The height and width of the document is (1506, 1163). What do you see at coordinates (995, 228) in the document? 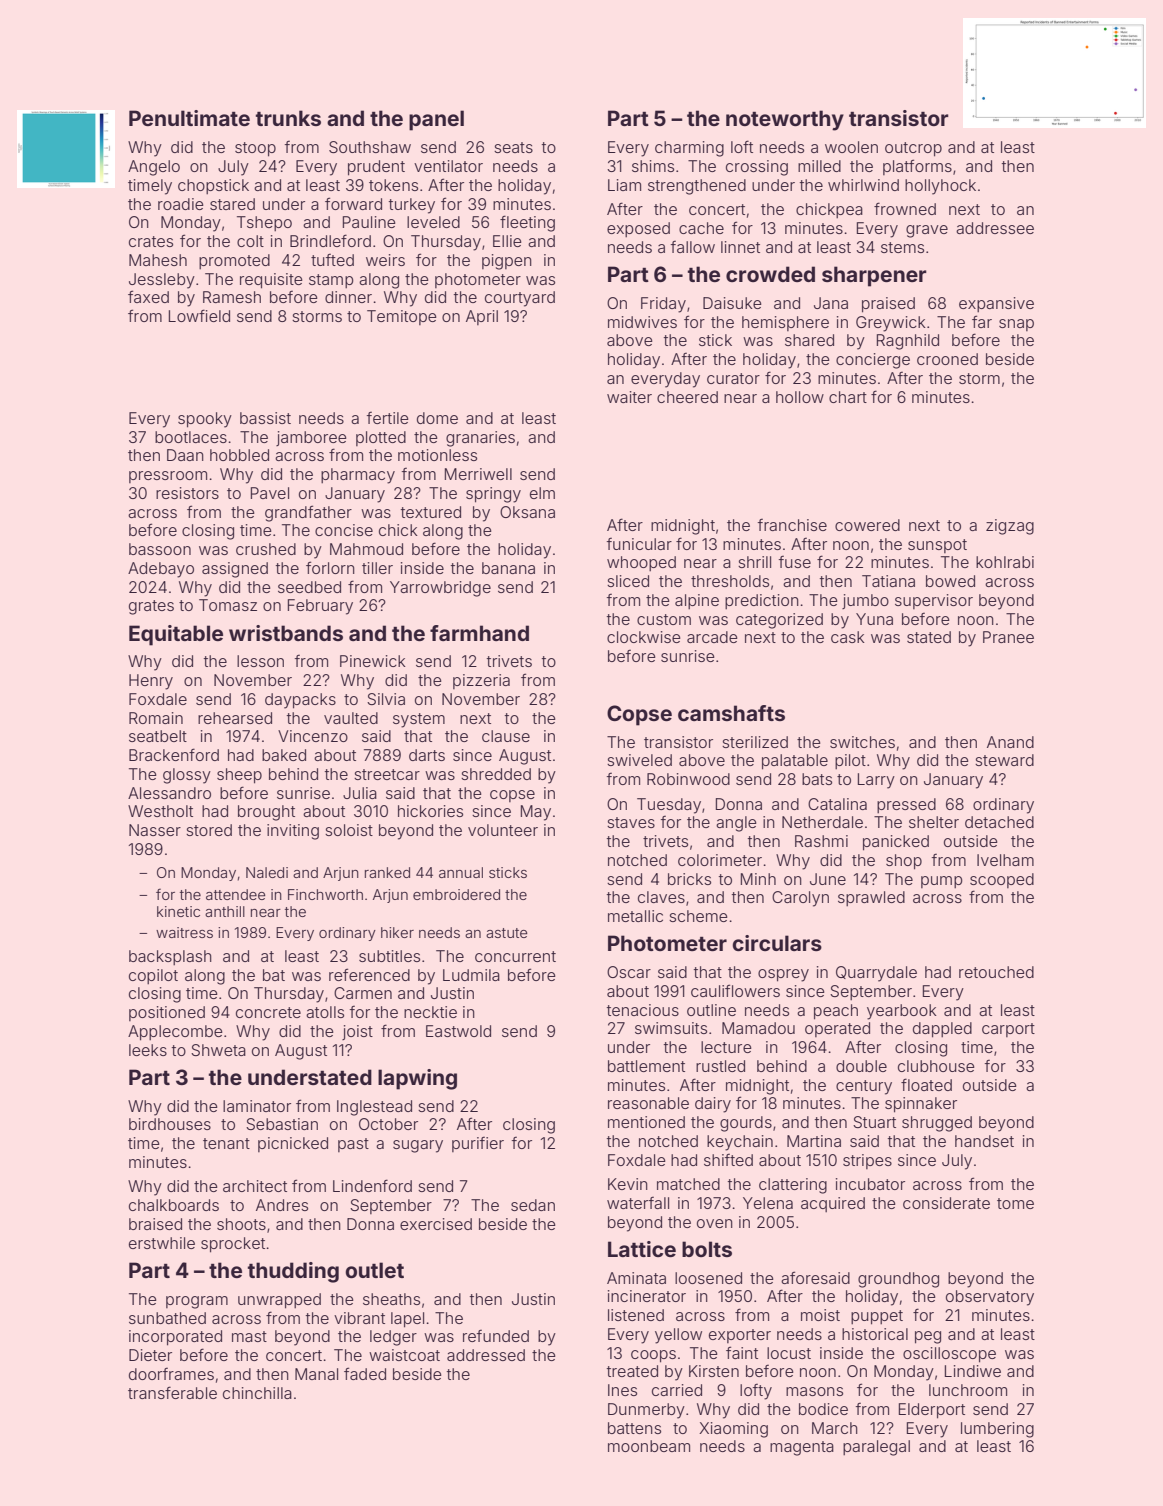
I see `addressee` at bounding box center [995, 228].
